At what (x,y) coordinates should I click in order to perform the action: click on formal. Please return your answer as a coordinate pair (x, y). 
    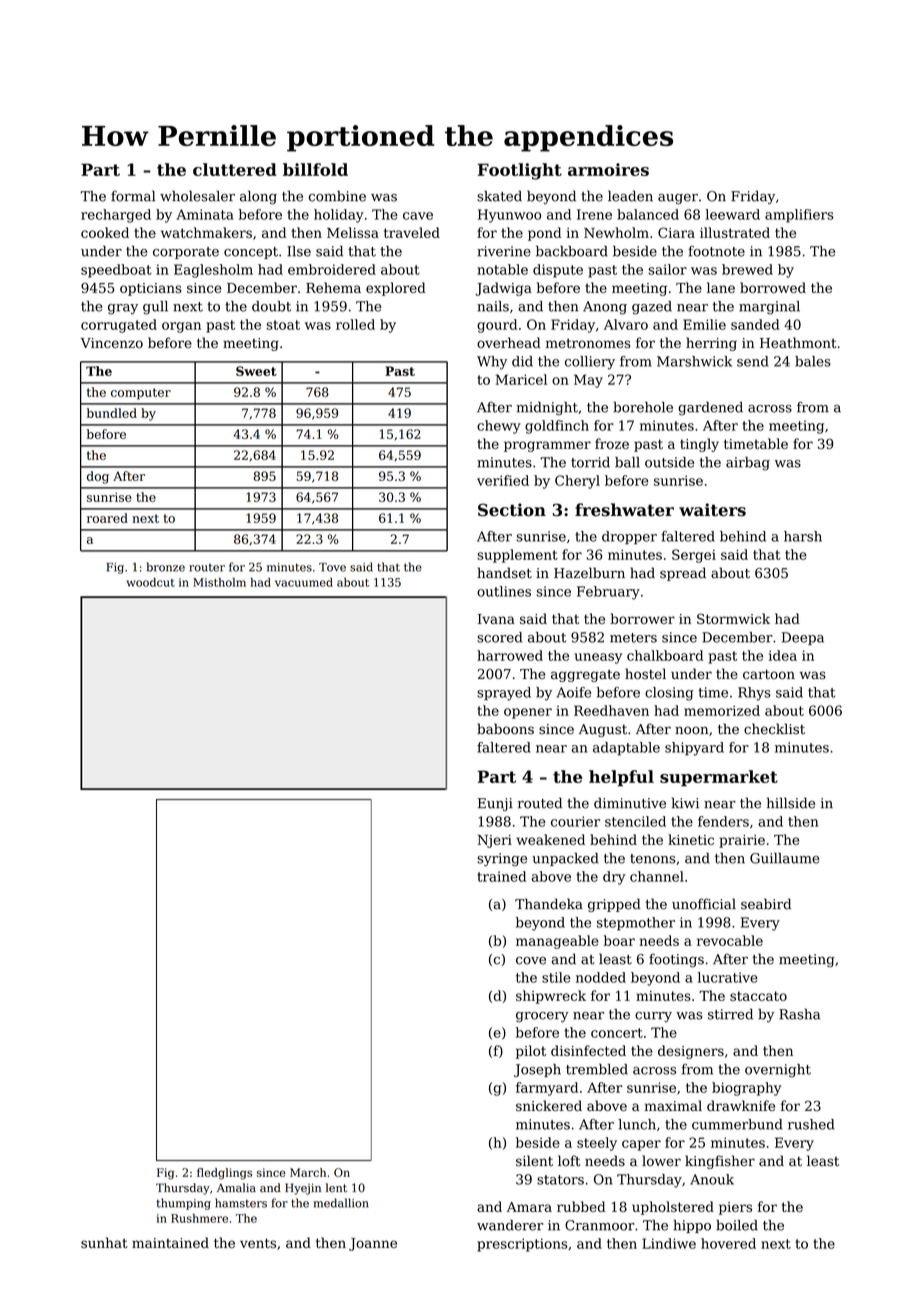
    Looking at the image, I should click on (133, 196).
